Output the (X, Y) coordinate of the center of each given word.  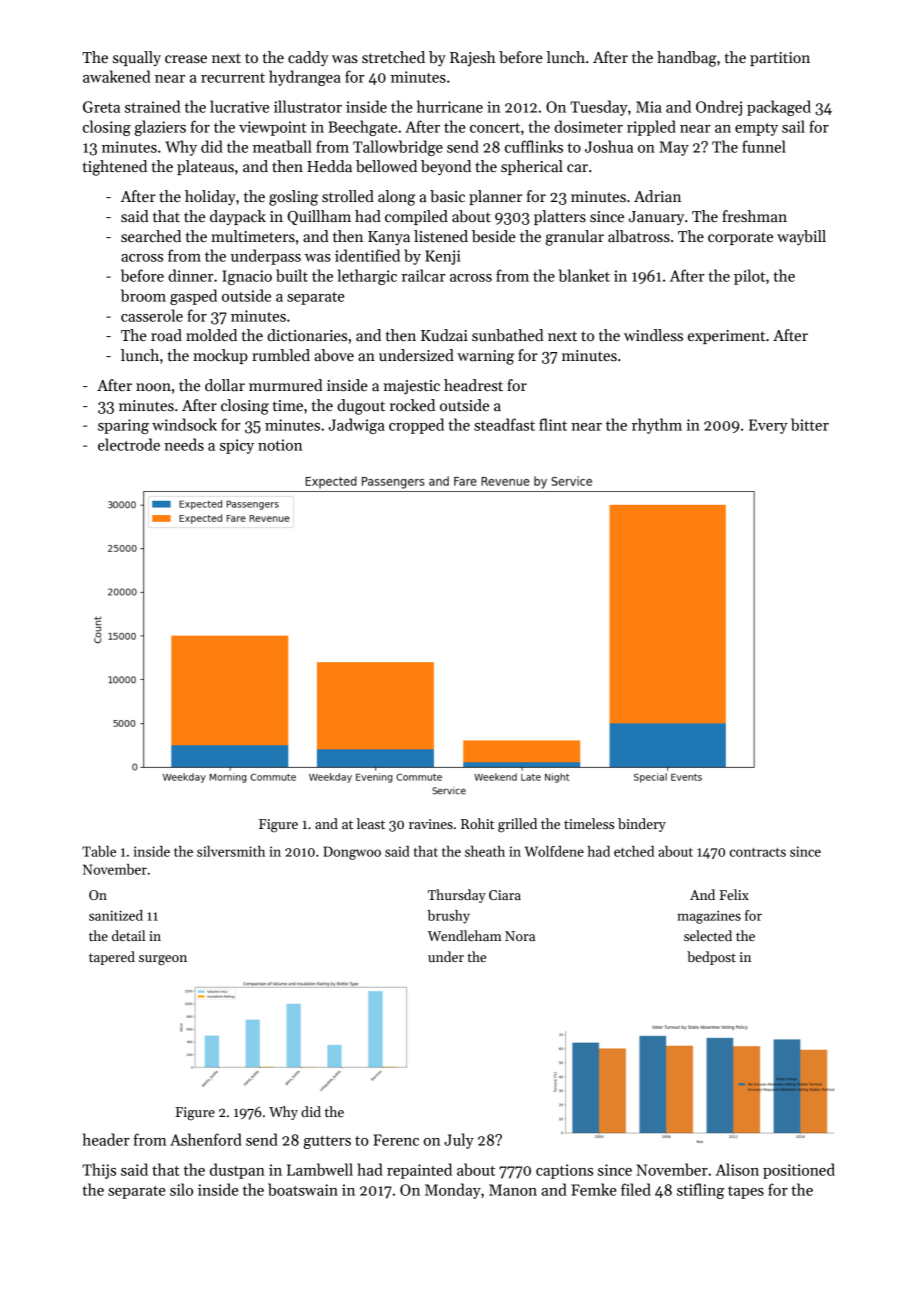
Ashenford (206, 1139)
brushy (448, 917)
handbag (687, 59)
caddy (308, 59)
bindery (642, 825)
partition (780, 59)
